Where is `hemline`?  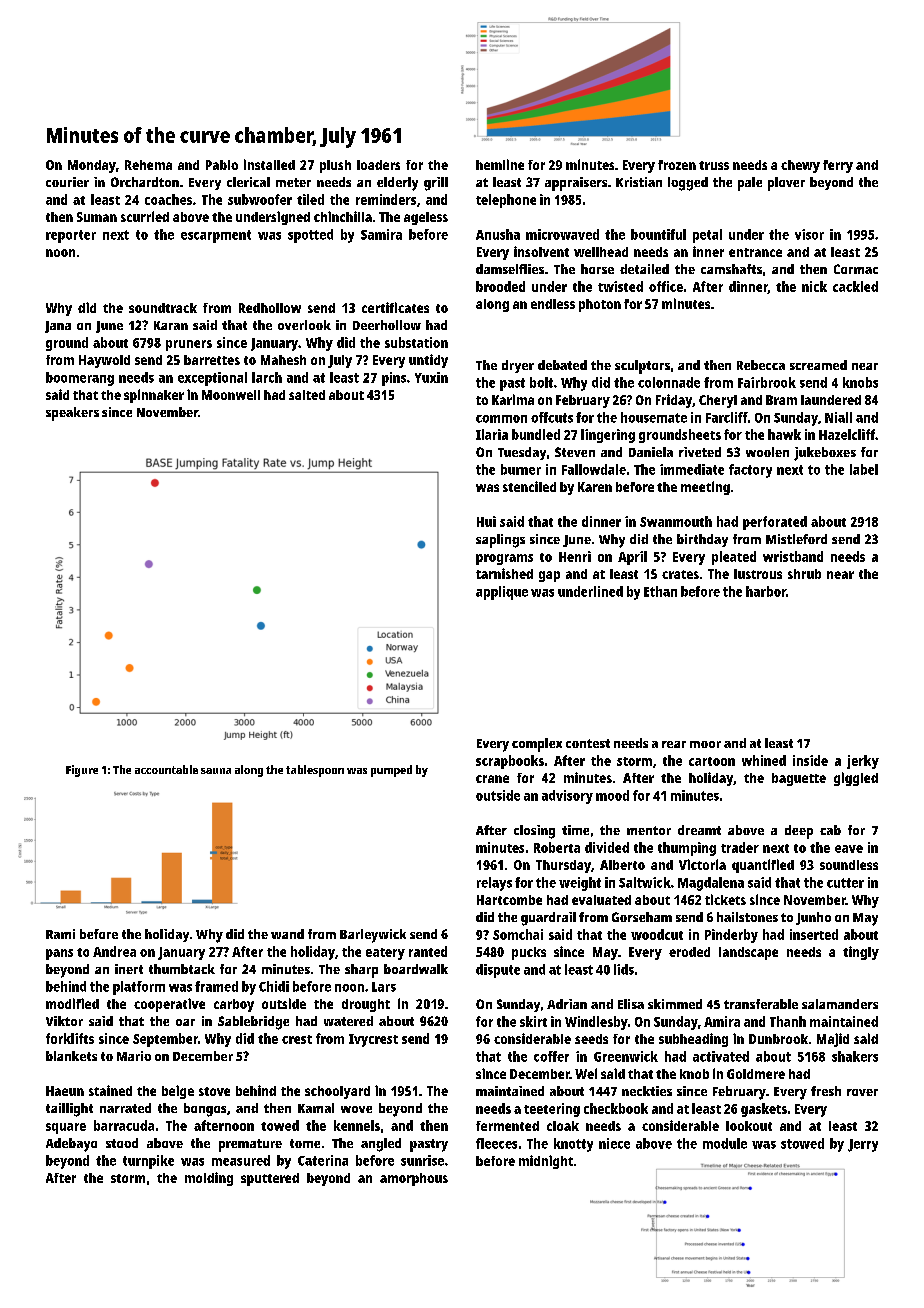 hemline is located at coordinates (500, 164).
